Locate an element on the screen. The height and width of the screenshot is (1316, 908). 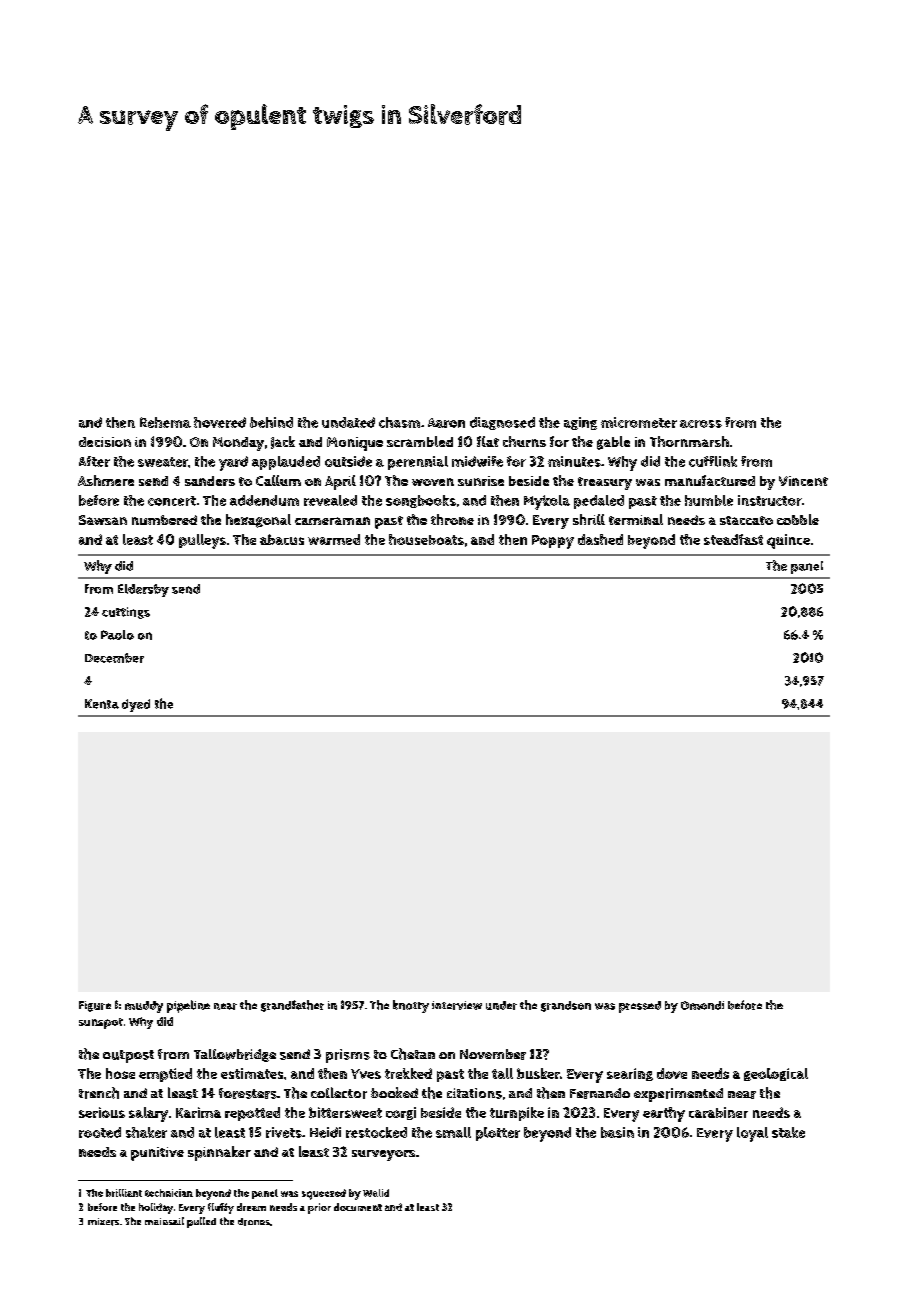
outside is located at coordinates (348, 461).
